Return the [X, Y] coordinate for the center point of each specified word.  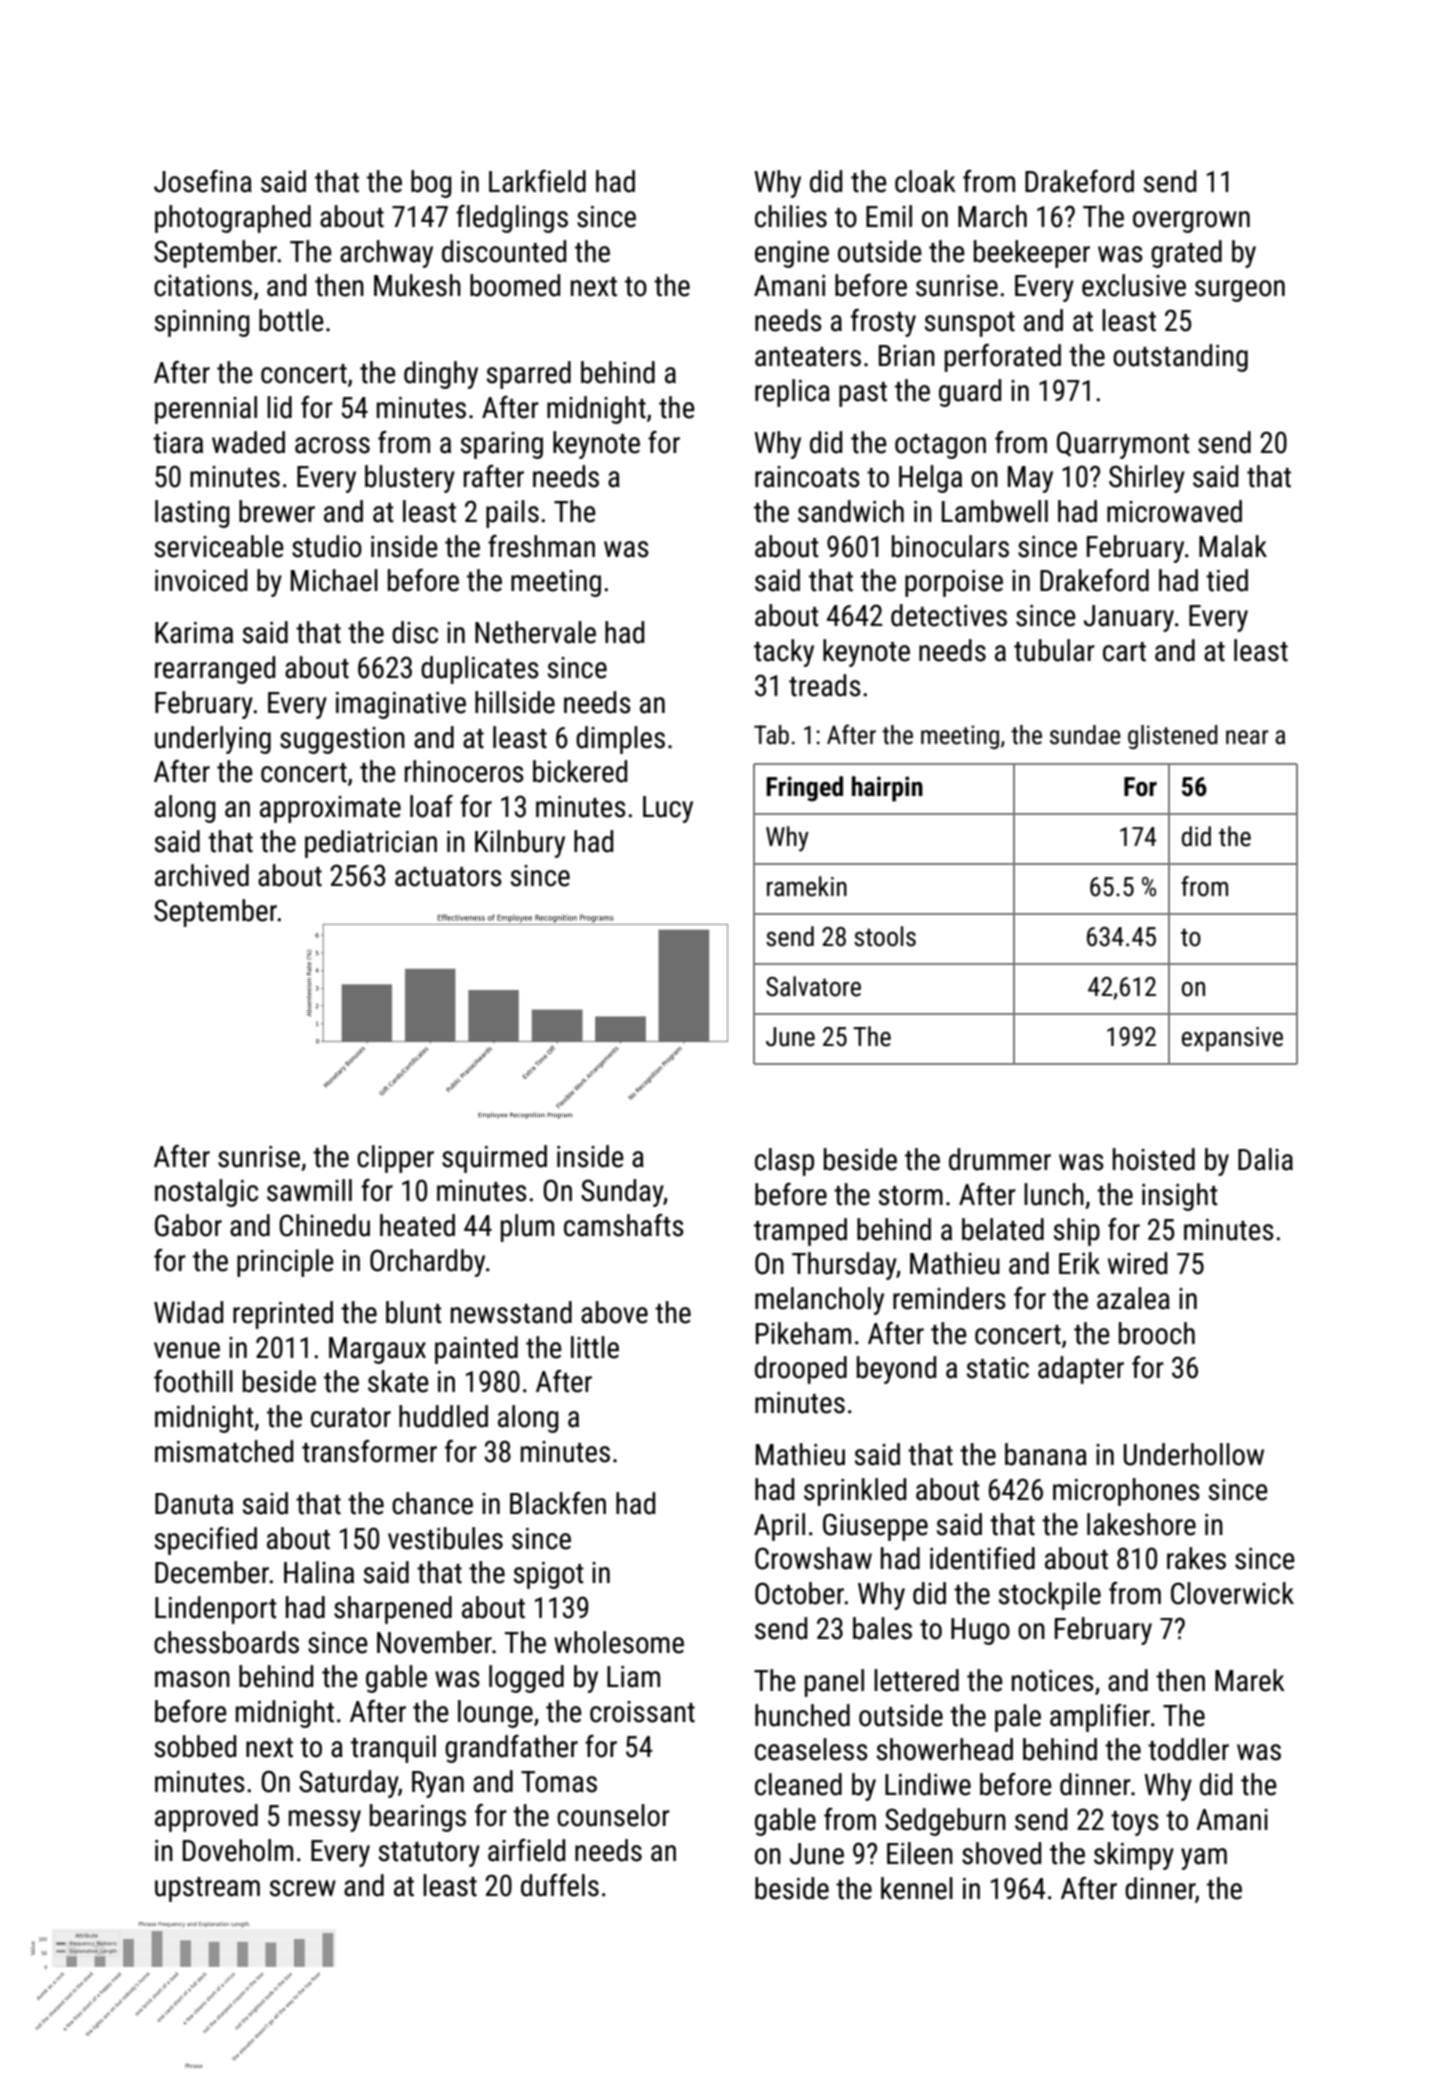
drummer [1000, 1159]
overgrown [1191, 222]
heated [417, 1225]
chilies [791, 216]
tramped [800, 1232]
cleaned [798, 1784]
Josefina [203, 181]
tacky [784, 653]
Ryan [438, 1784]
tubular [1054, 650]
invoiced [201, 580]
